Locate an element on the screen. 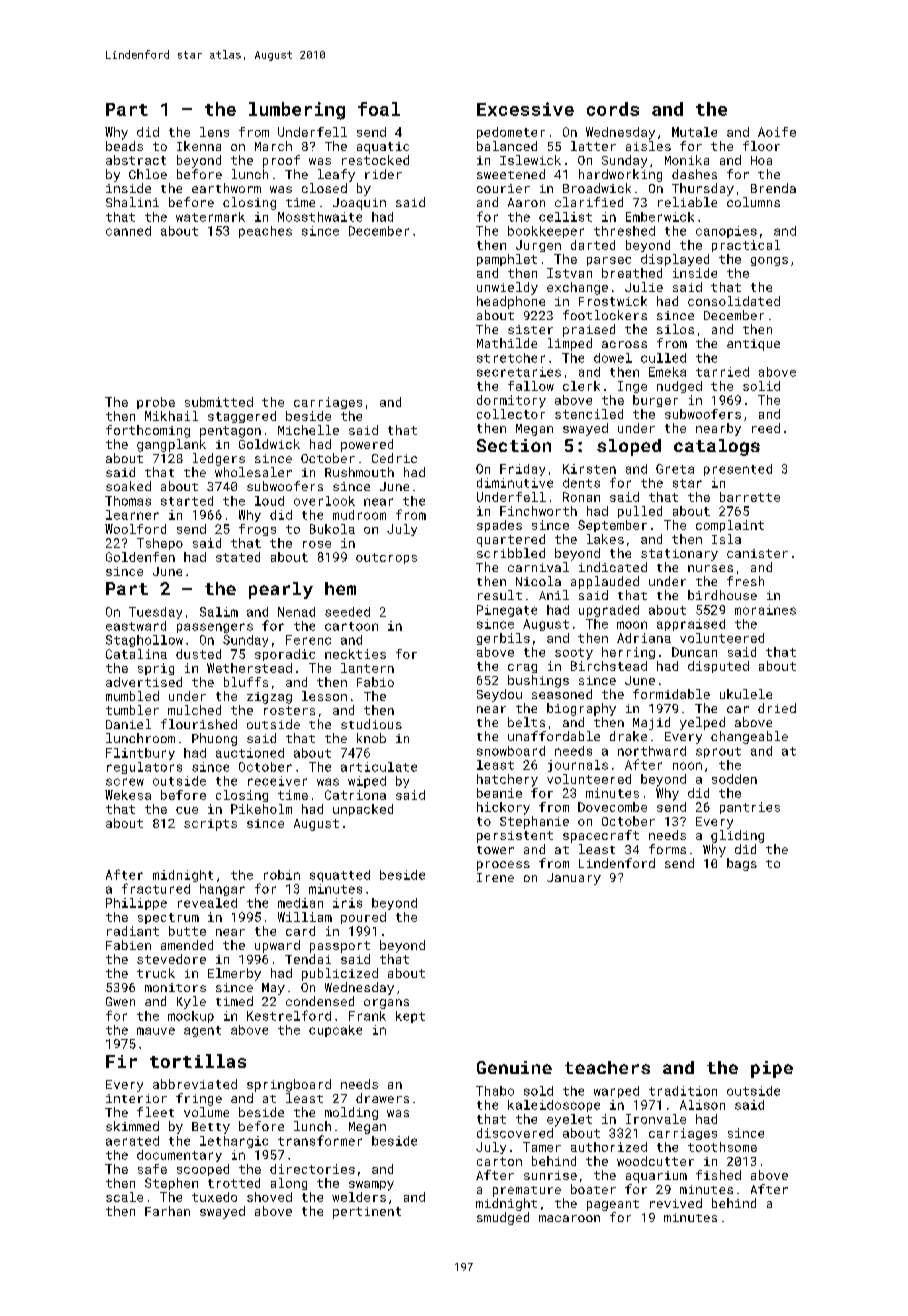  revived is located at coordinates (676, 1203).
